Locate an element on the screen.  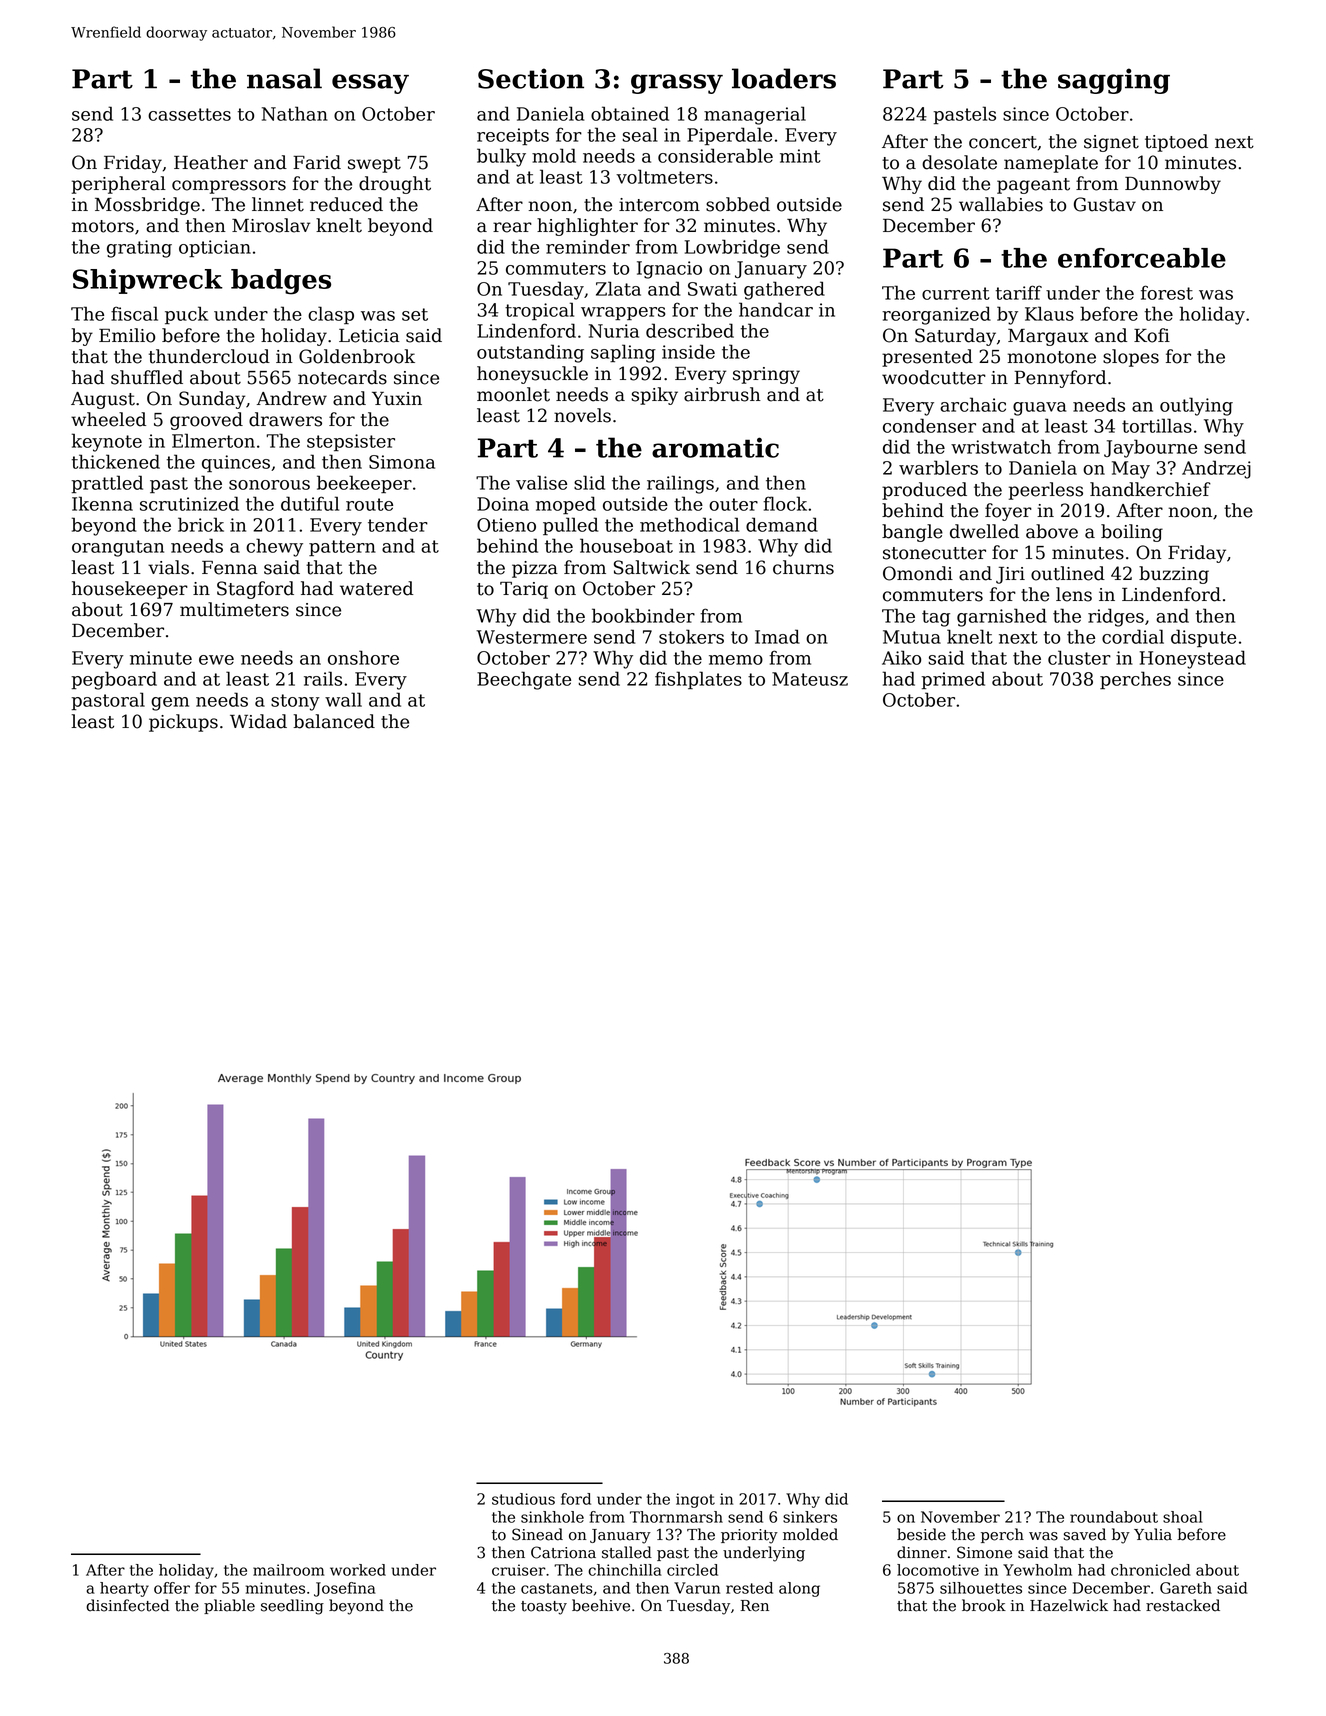
cluster is located at coordinates (1079, 657).
